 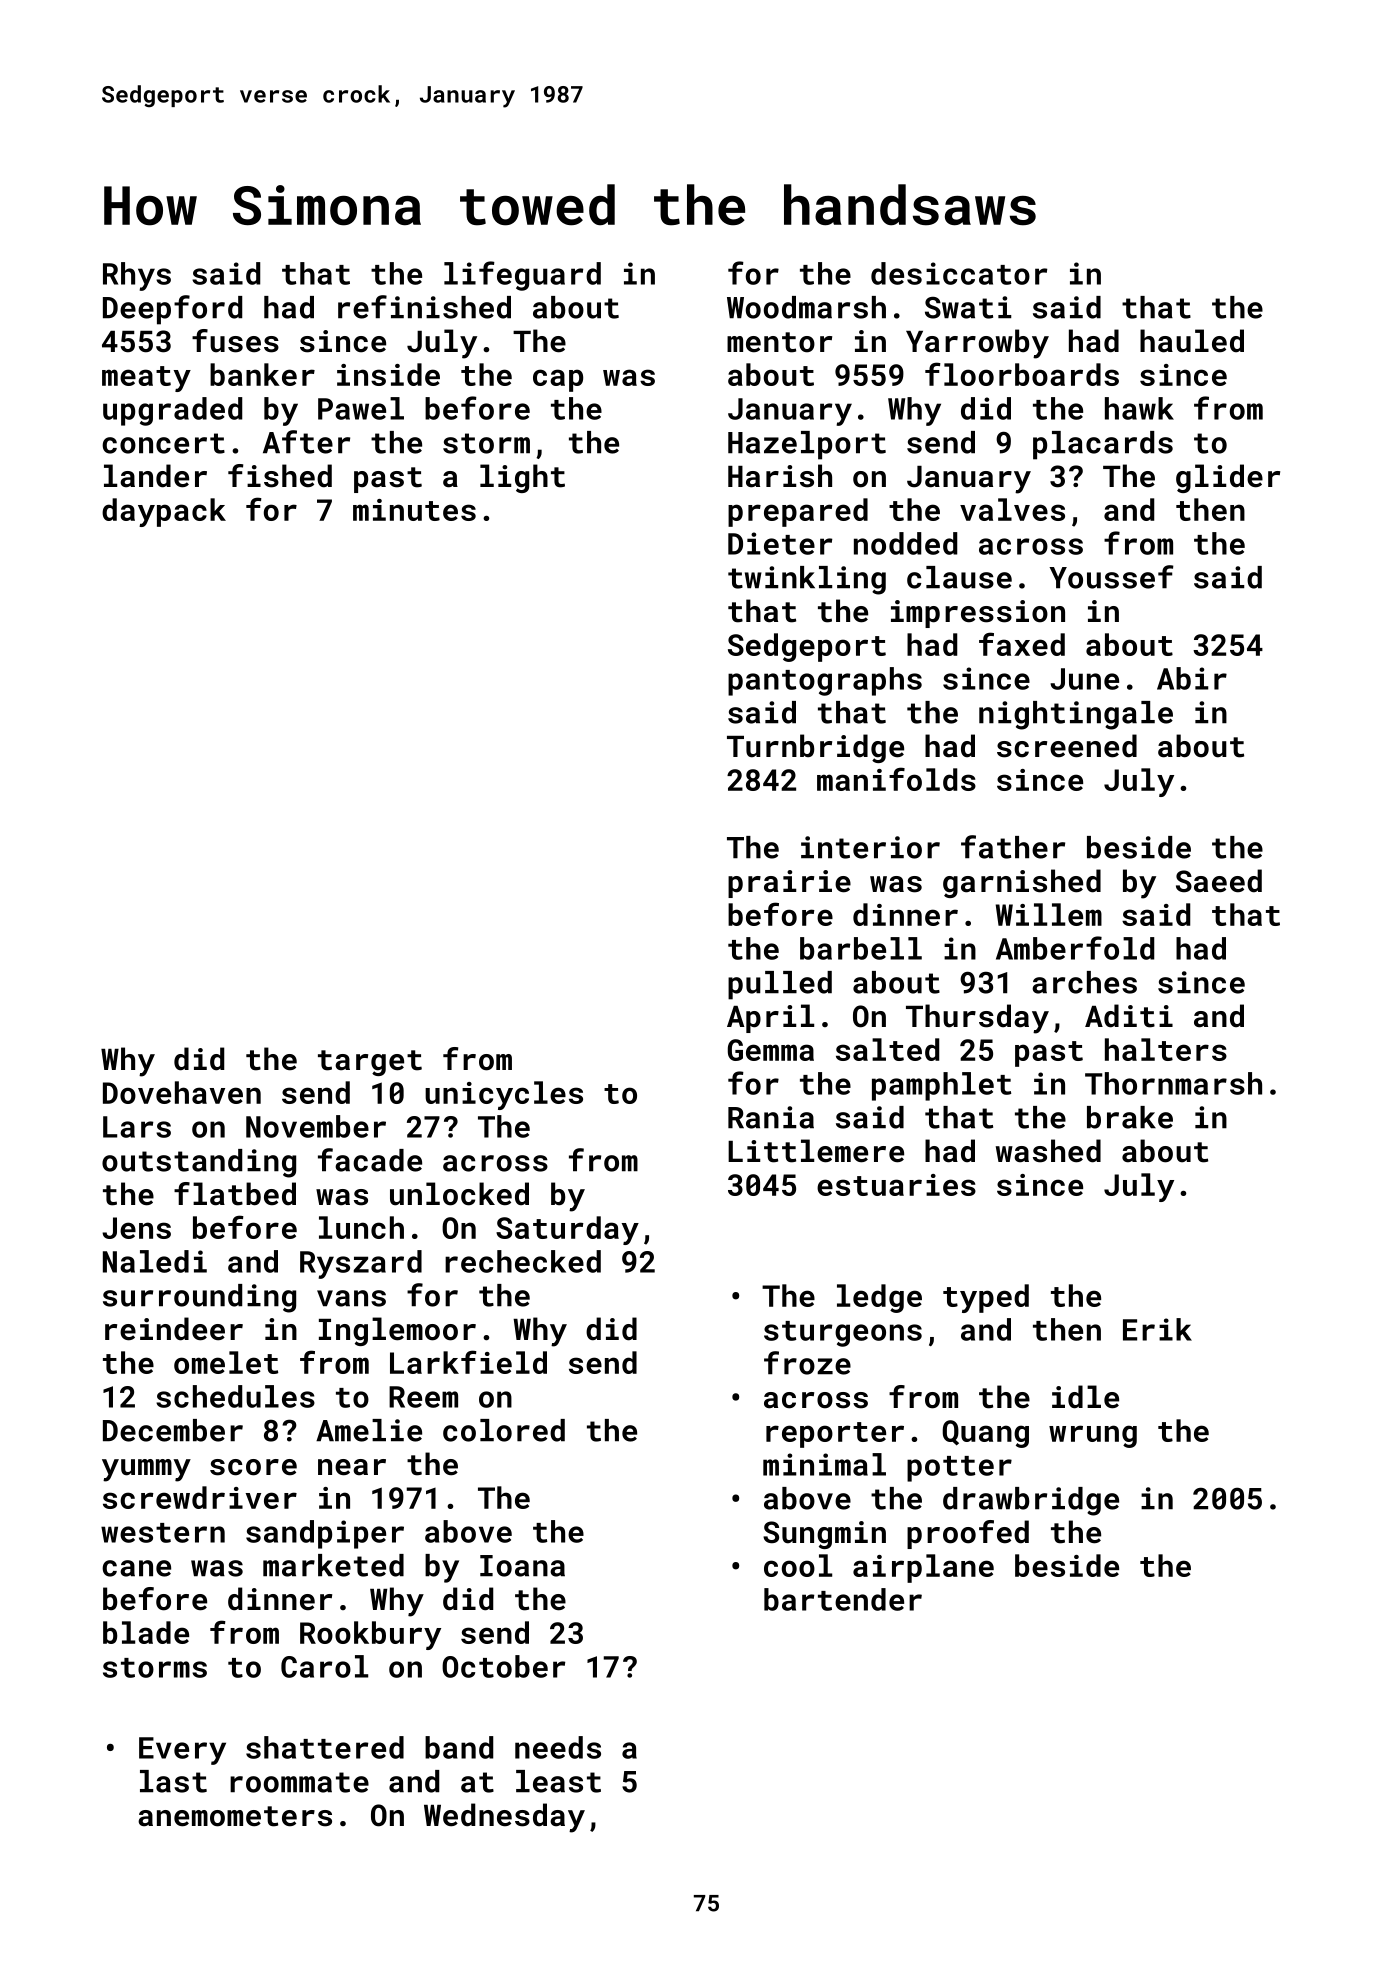 What do you see at coordinates (771, 1117) in the screenshot?
I see `Rania` at bounding box center [771, 1117].
